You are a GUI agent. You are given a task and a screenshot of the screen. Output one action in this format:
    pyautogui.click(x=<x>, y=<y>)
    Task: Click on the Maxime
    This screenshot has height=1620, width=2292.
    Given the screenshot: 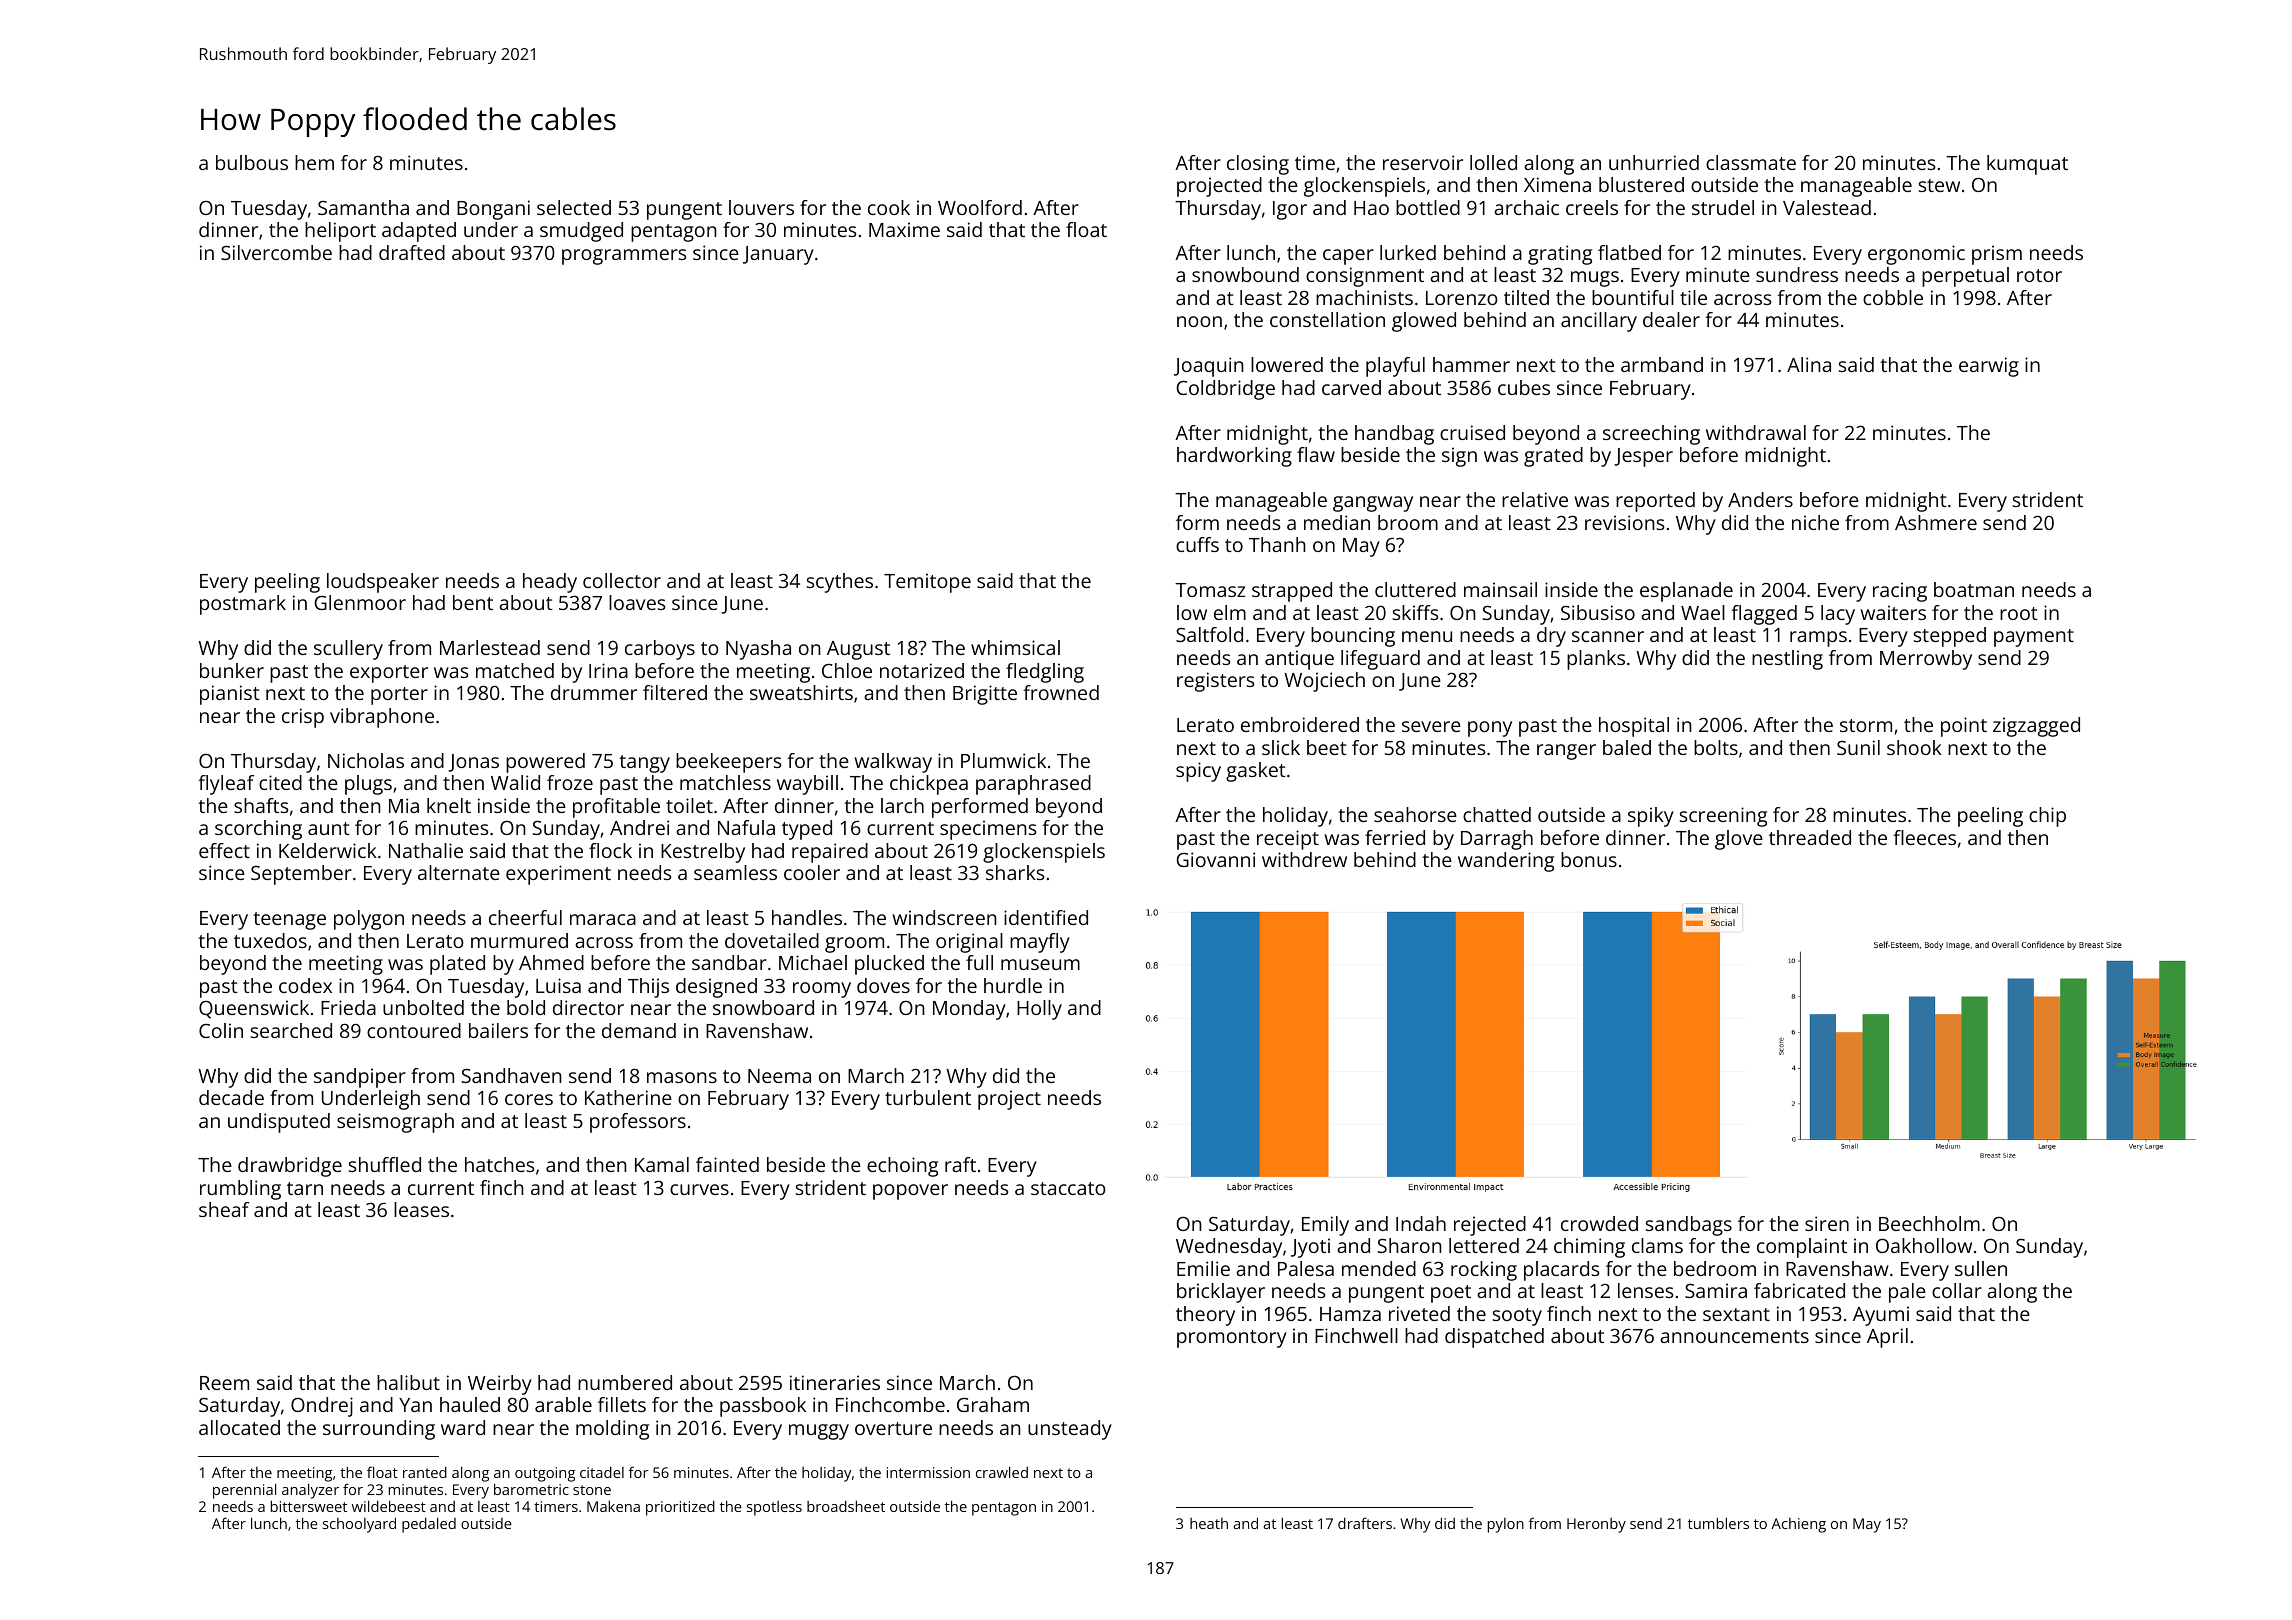 What is the action you would take?
    pyautogui.click(x=904, y=229)
